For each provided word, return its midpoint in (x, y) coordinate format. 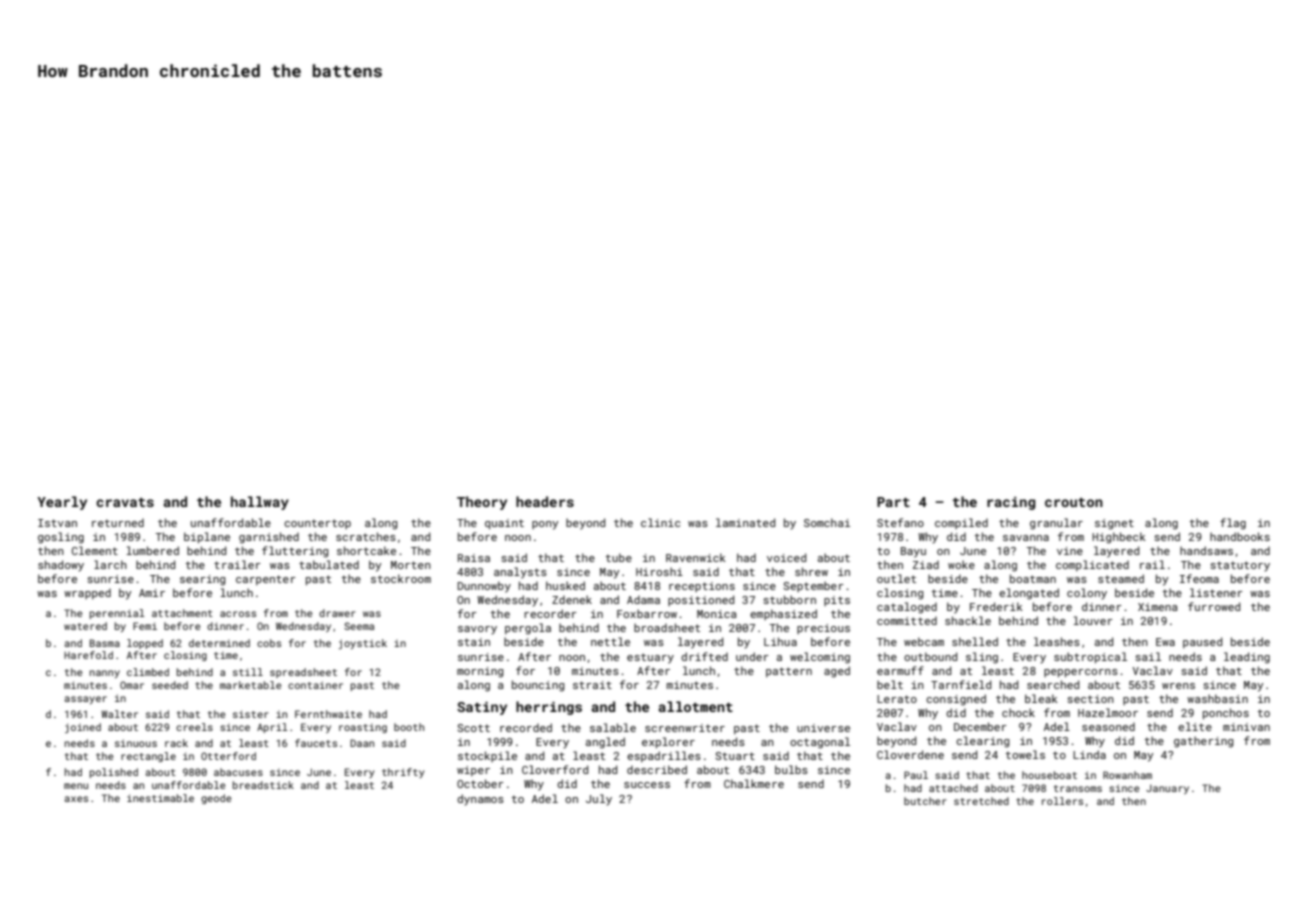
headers (545, 501)
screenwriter (685, 728)
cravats (125, 502)
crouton (1074, 502)
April (272, 728)
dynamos (480, 800)
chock (1018, 712)
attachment (182, 613)
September (814, 586)
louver (1093, 620)
